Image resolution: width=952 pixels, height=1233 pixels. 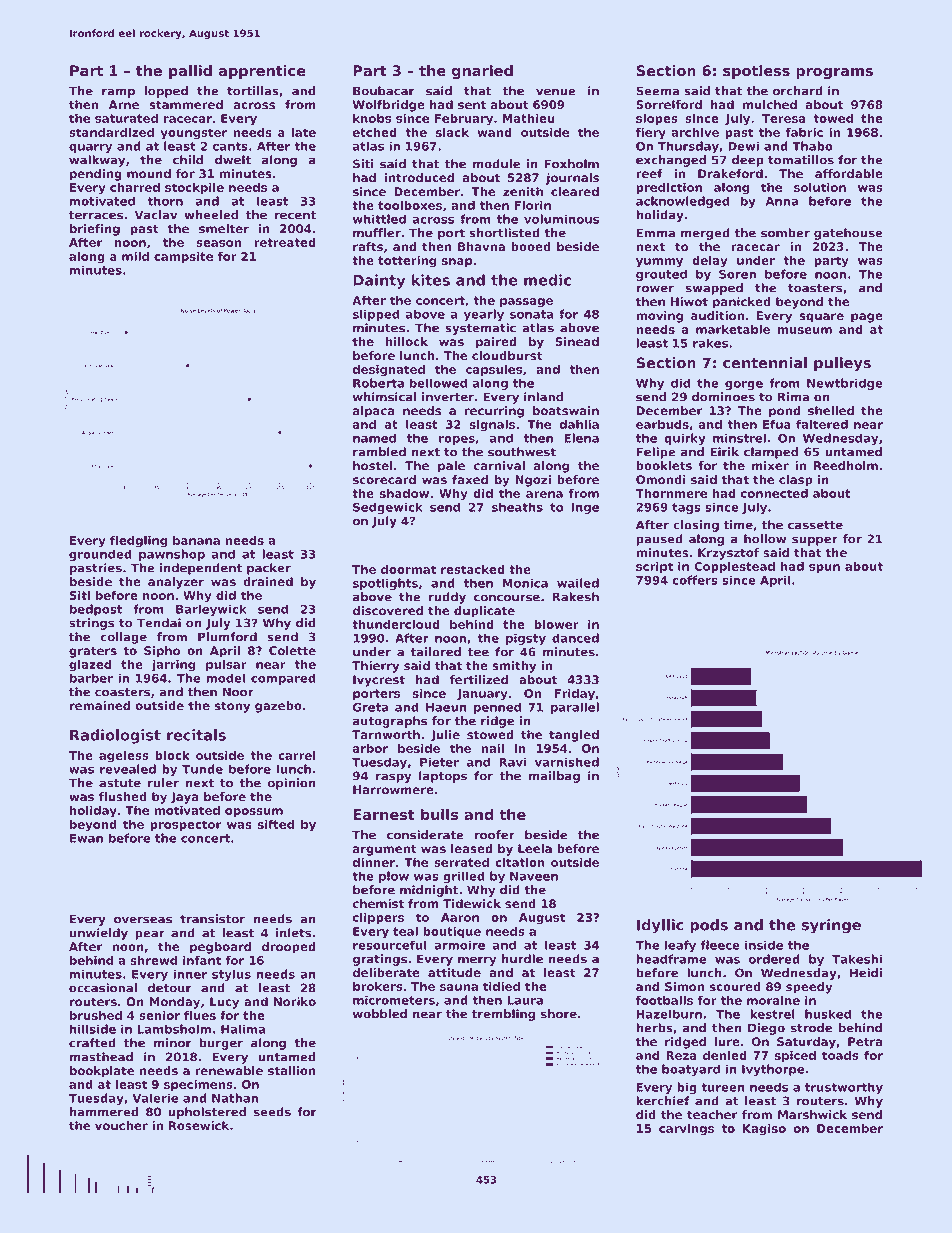 What do you see at coordinates (857, 959) in the screenshot?
I see `Takeshi` at bounding box center [857, 959].
